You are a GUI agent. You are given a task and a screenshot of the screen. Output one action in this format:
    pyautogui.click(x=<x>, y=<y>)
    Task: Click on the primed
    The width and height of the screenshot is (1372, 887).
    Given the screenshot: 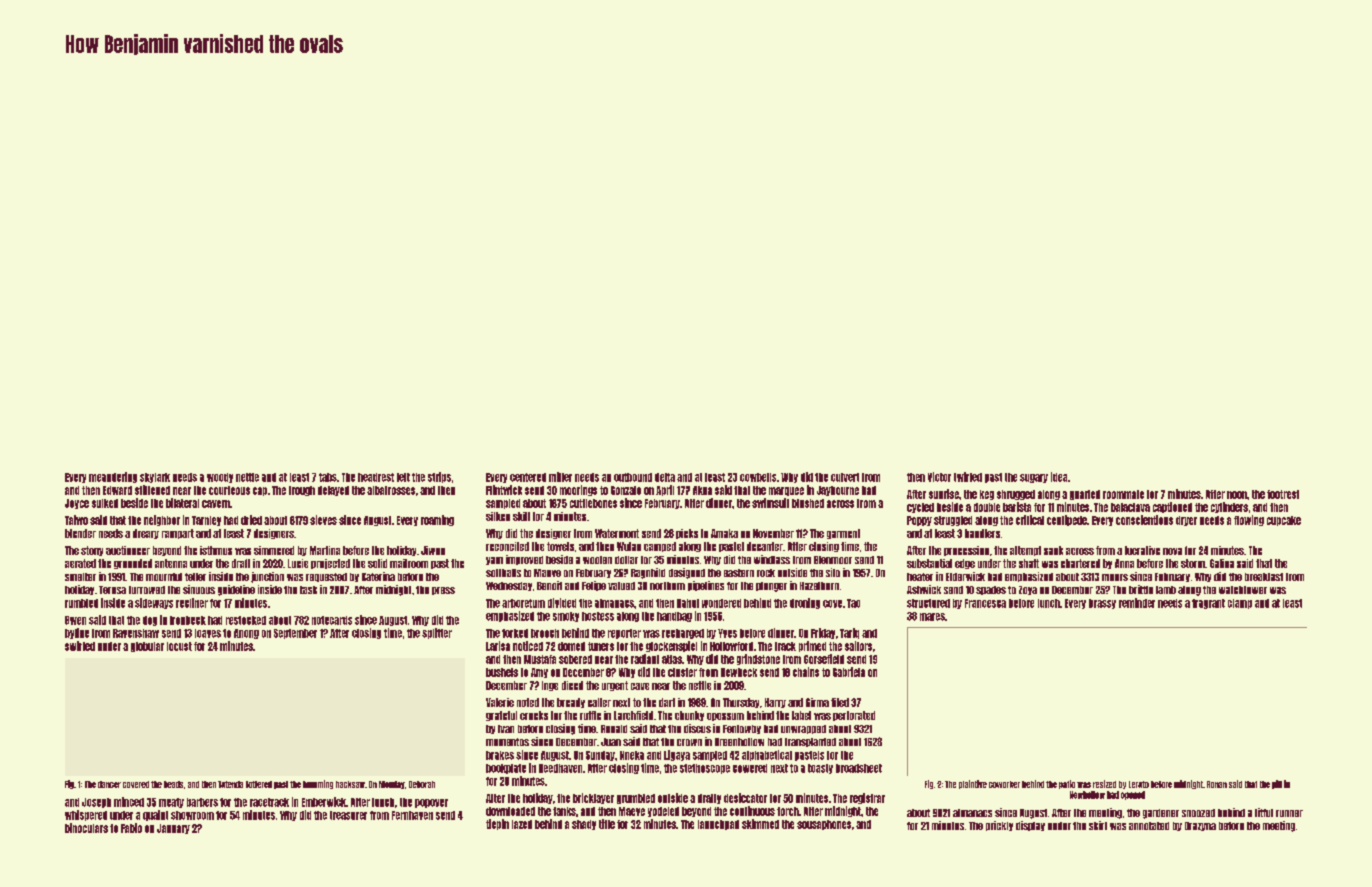 What is the action you would take?
    pyautogui.click(x=812, y=646)
